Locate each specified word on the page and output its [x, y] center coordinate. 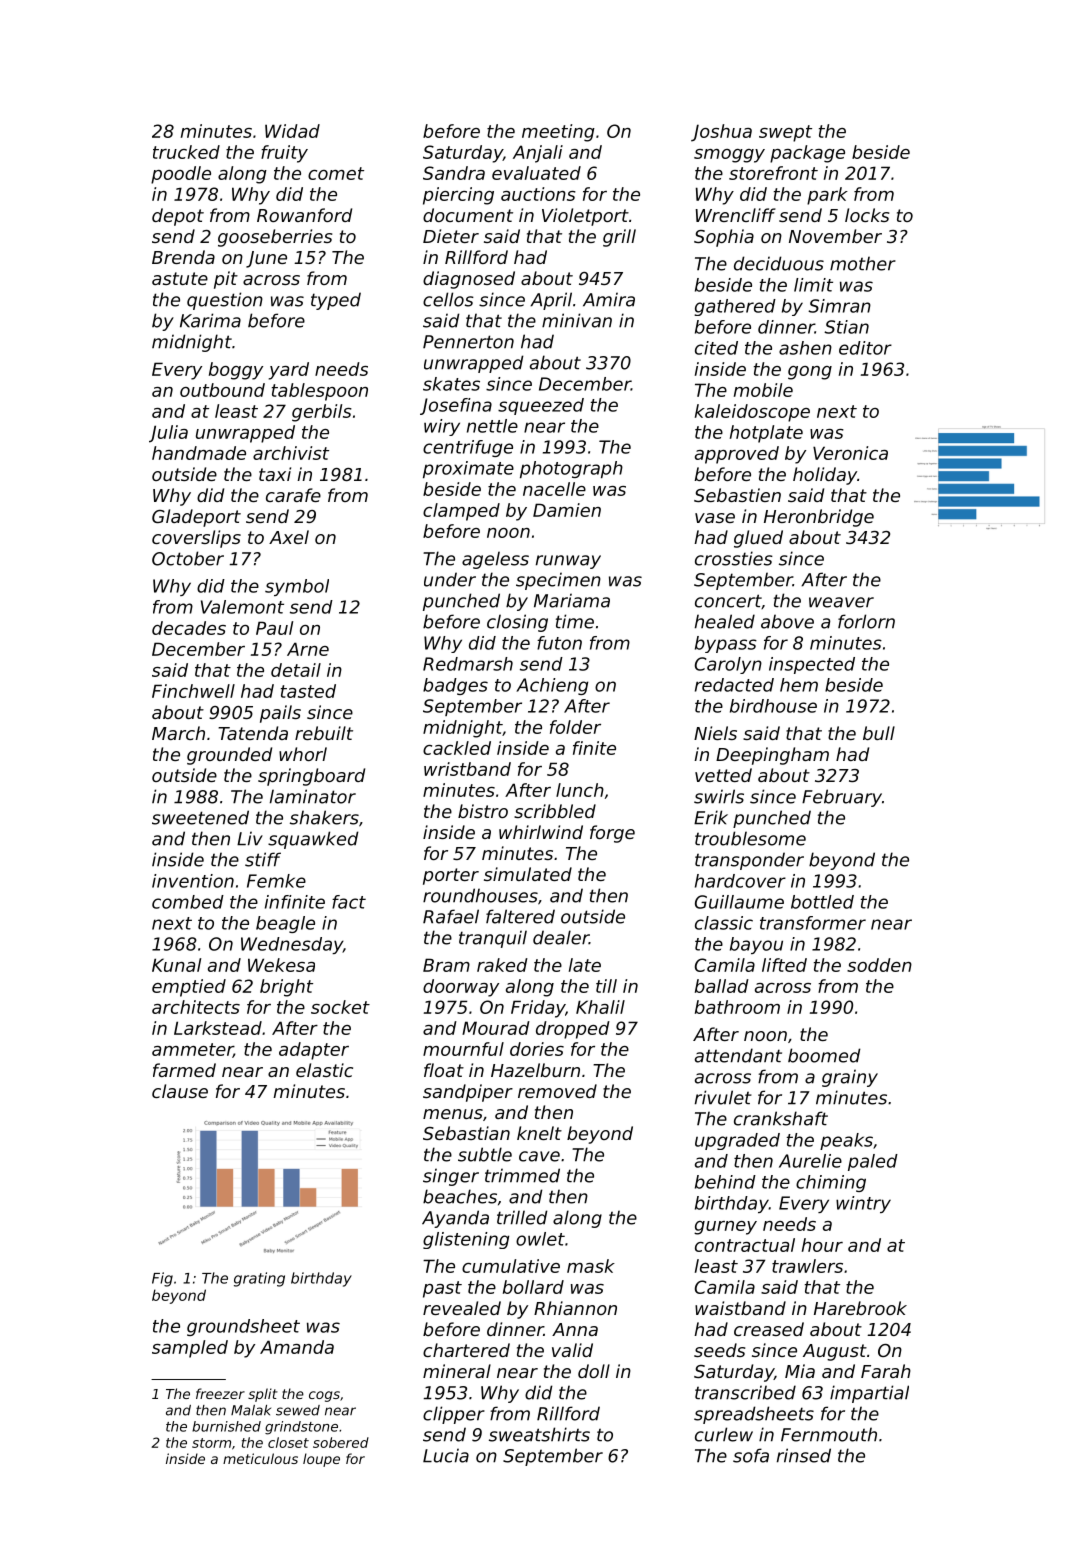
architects [196, 1007]
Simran [839, 306]
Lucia [446, 1455]
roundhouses [480, 895]
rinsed [804, 1455]
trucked [186, 152]
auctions [538, 194]
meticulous [260, 1458]
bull [879, 733]
